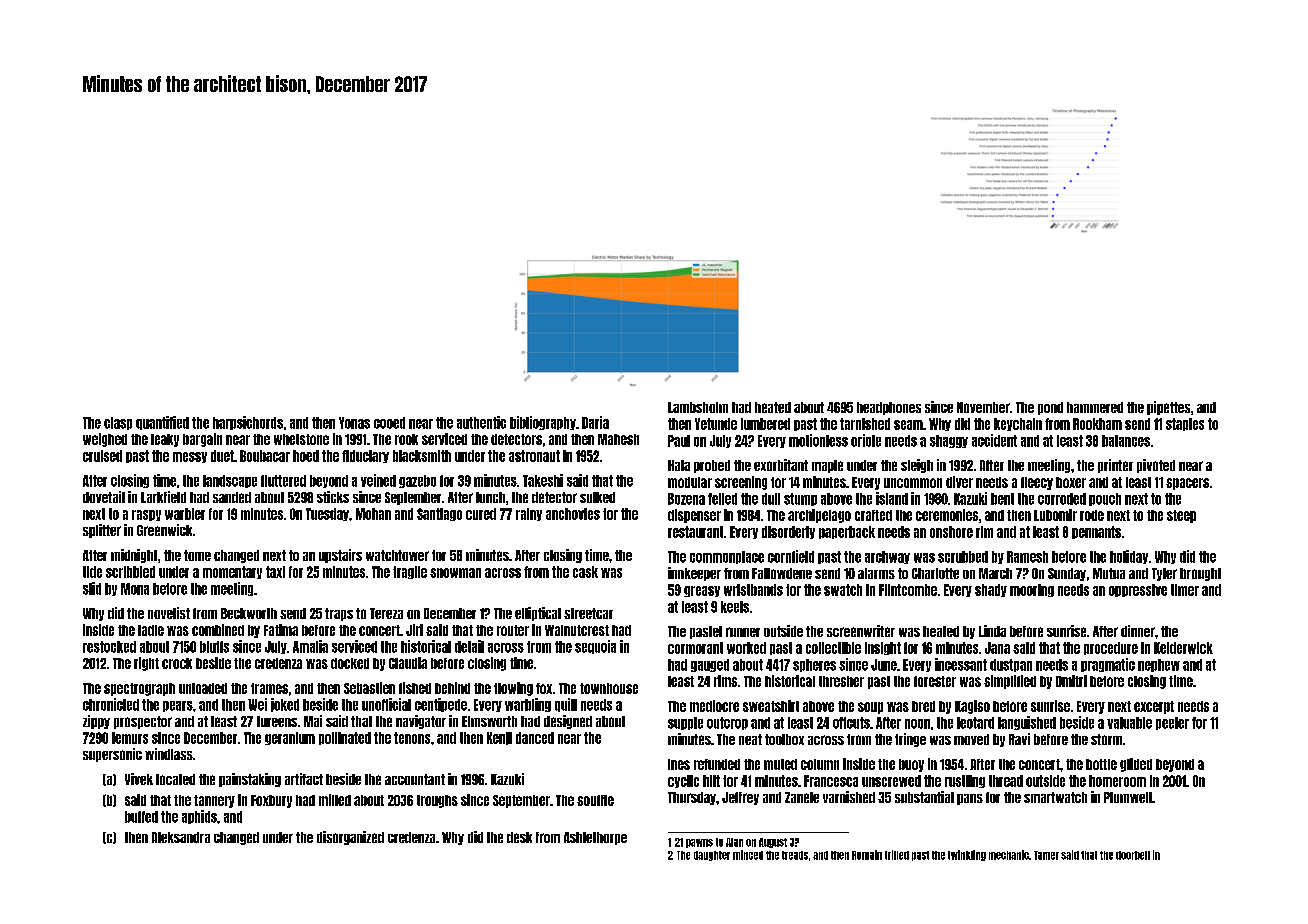 The height and width of the screenshot is (924, 1308). What do you see at coordinates (698, 407) in the screenshot?
I see `Lambsholm` at bounding box center [698, 407].
